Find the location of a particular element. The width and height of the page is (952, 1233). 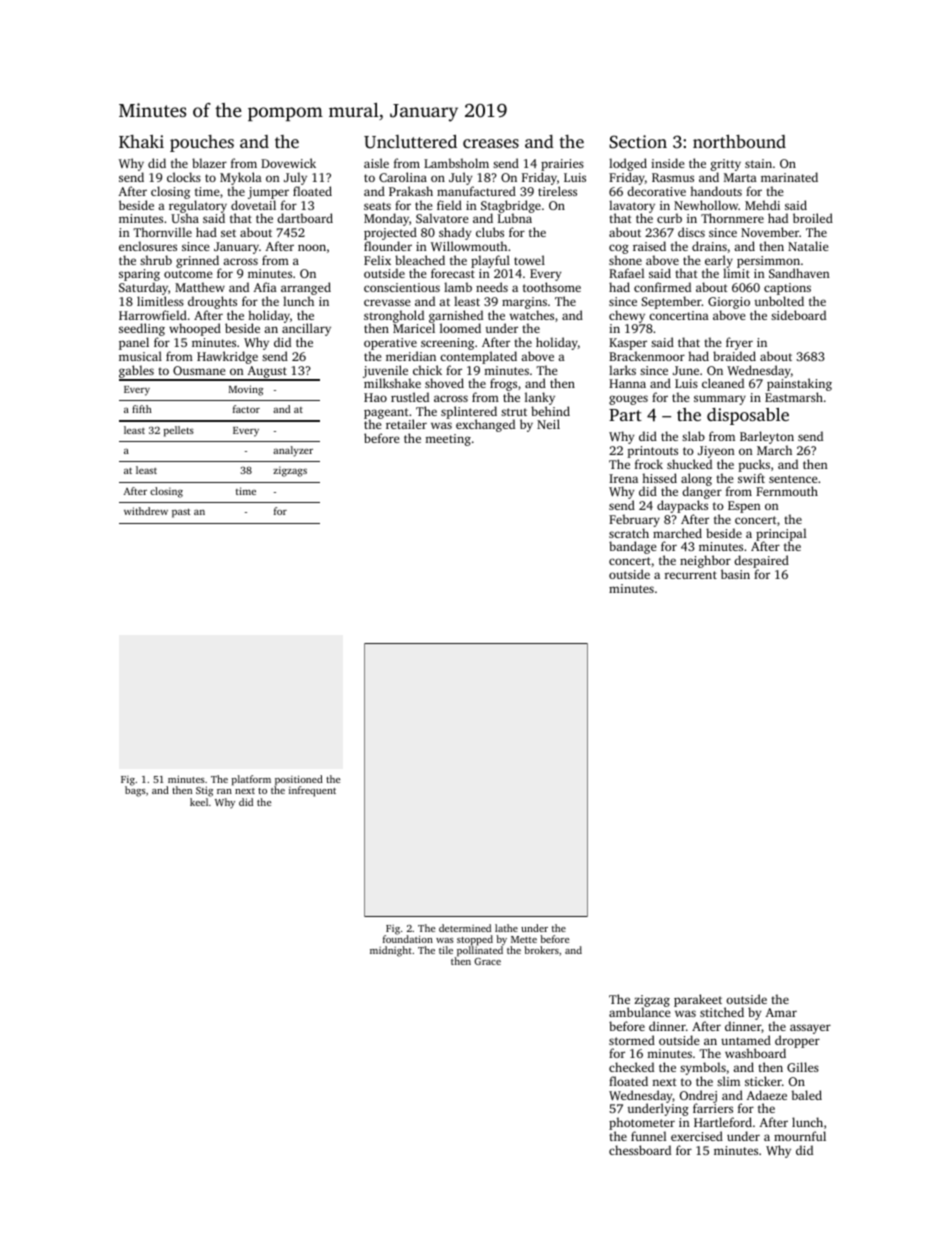

meridian is located at coordinates (411, 356).
